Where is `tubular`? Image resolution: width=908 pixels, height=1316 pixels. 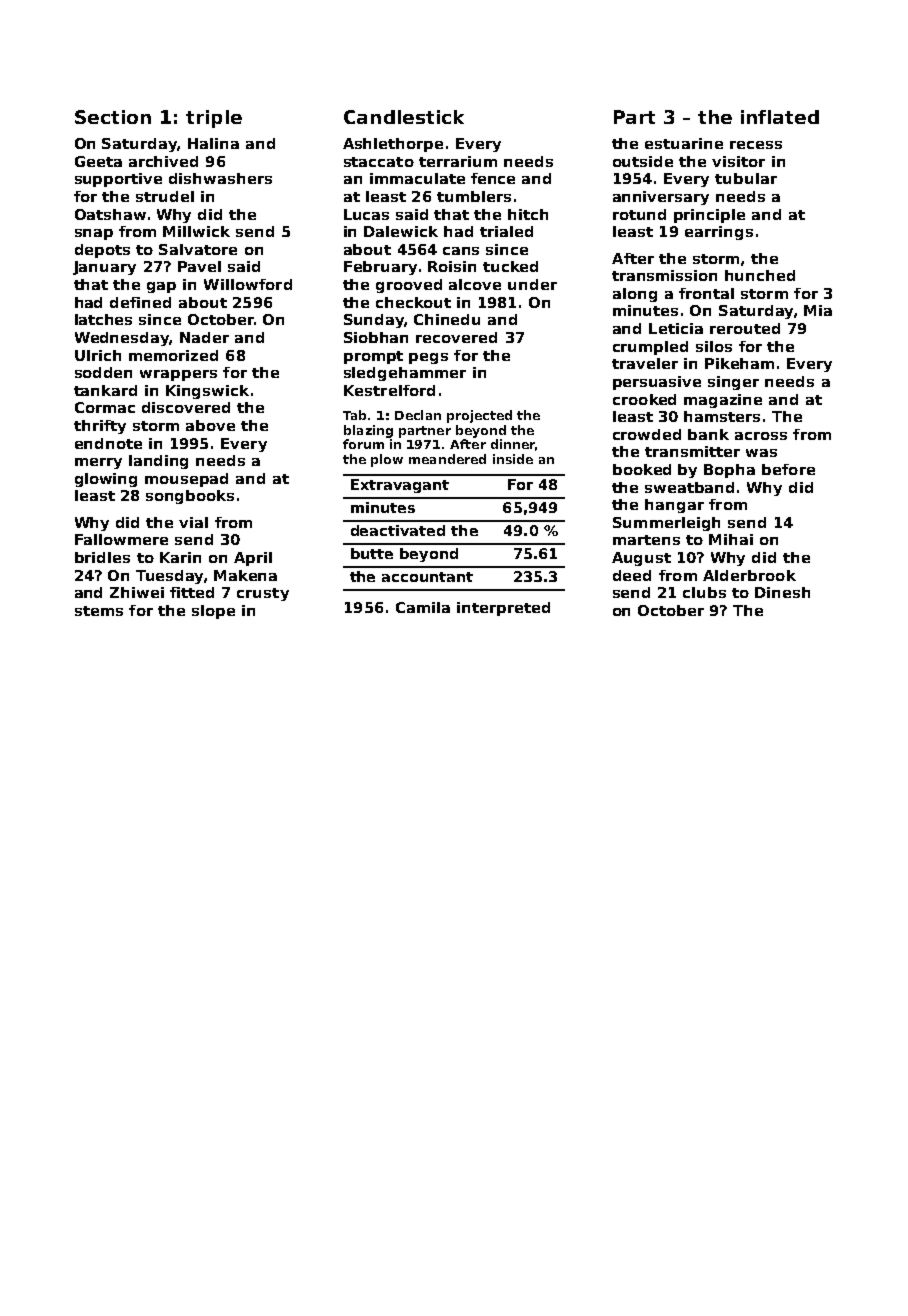 tubular is located at coordinates (746, 178).
